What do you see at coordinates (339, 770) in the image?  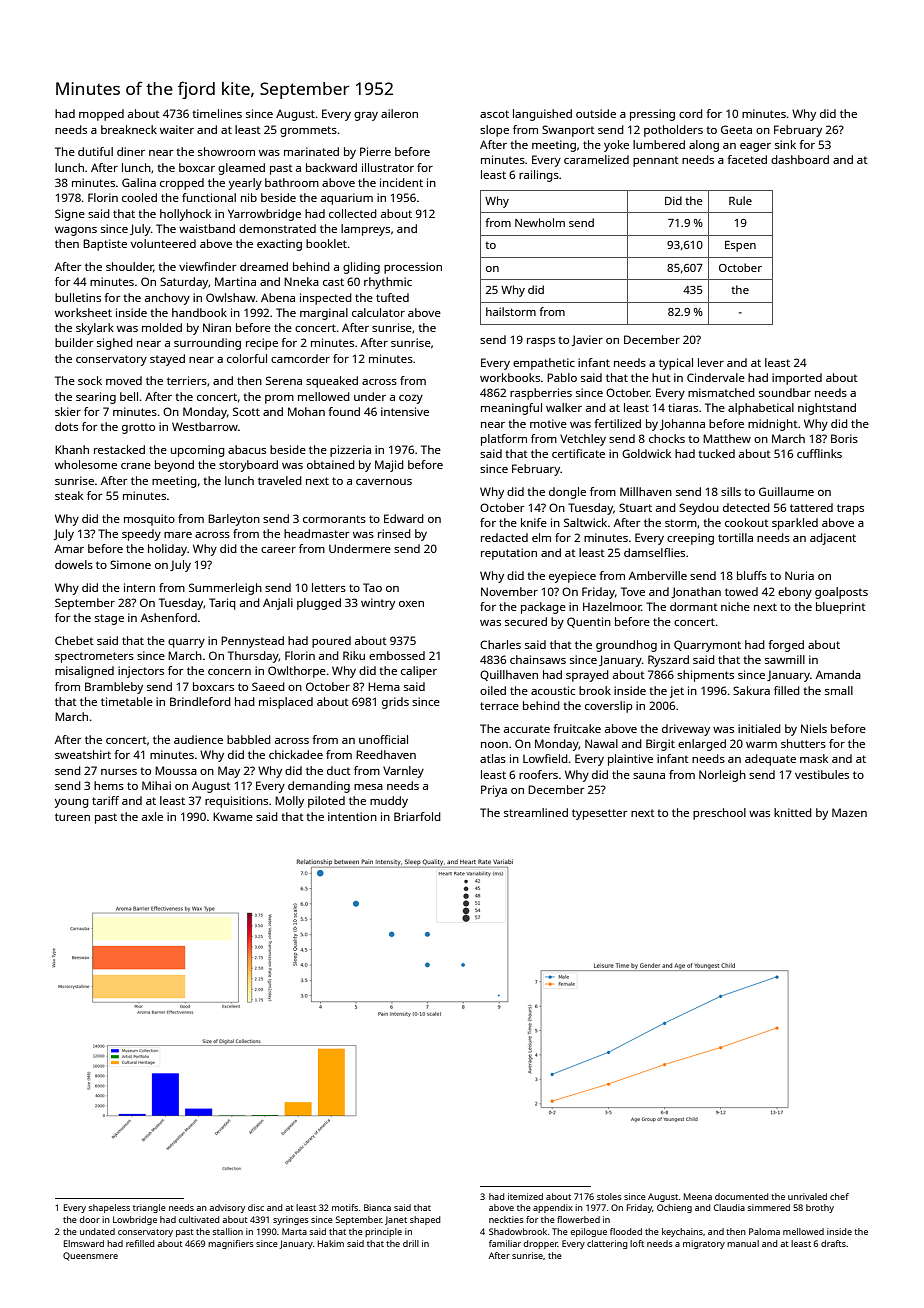 I see `duct` at bounding box center [339, 770].
